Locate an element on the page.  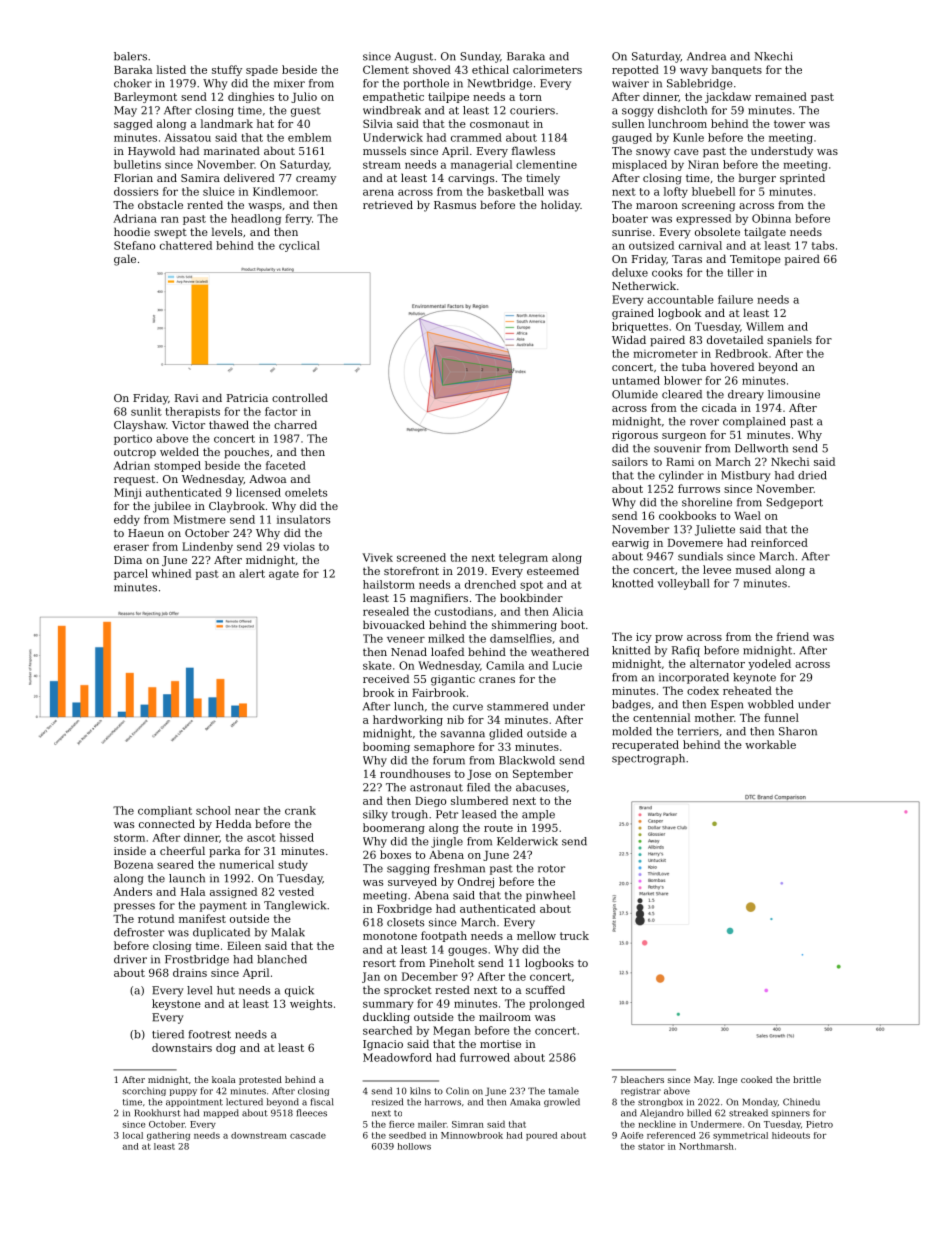
gale is located at coordinates (125, 260).
